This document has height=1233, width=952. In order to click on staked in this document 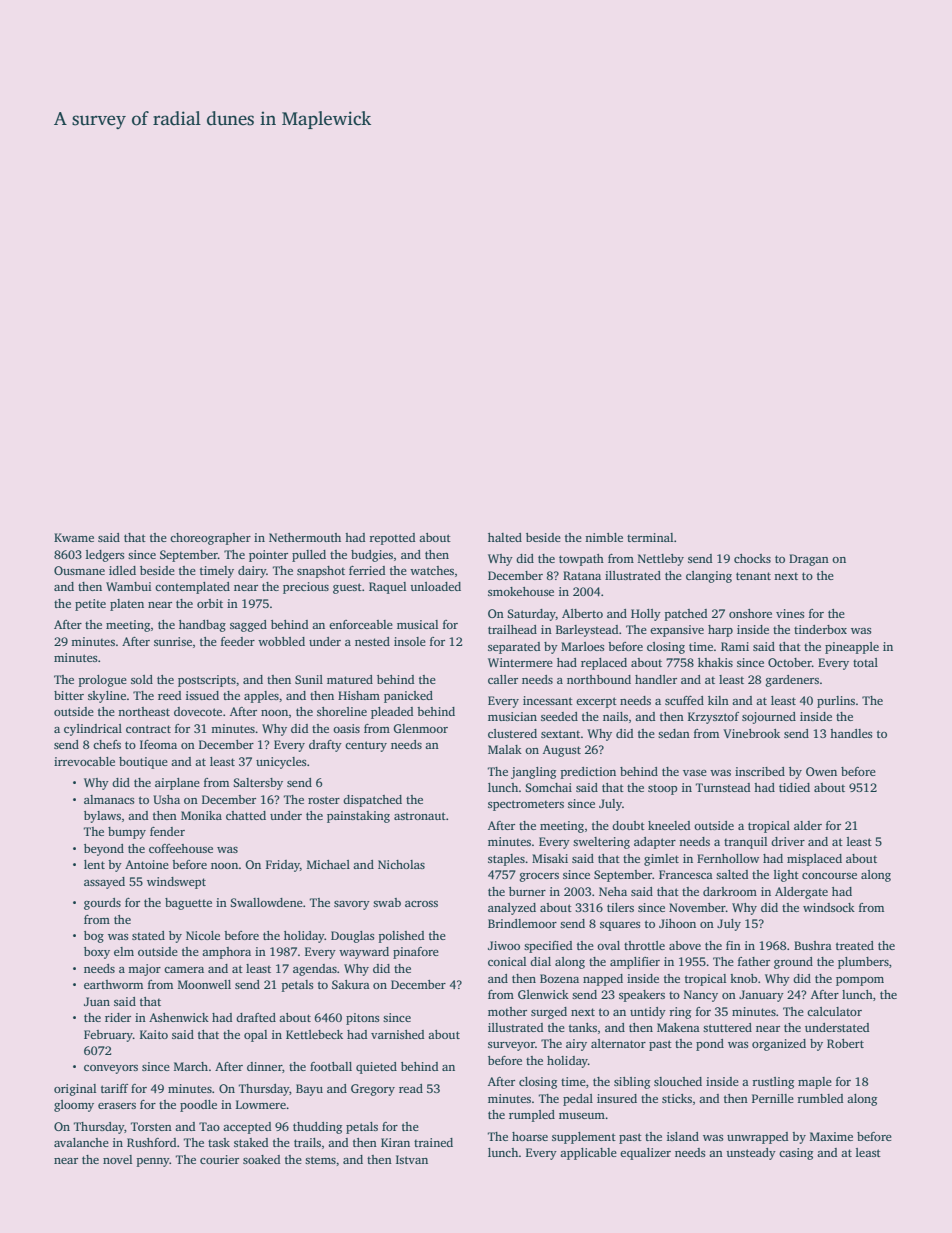, I will do `click(251, 1142)`.
